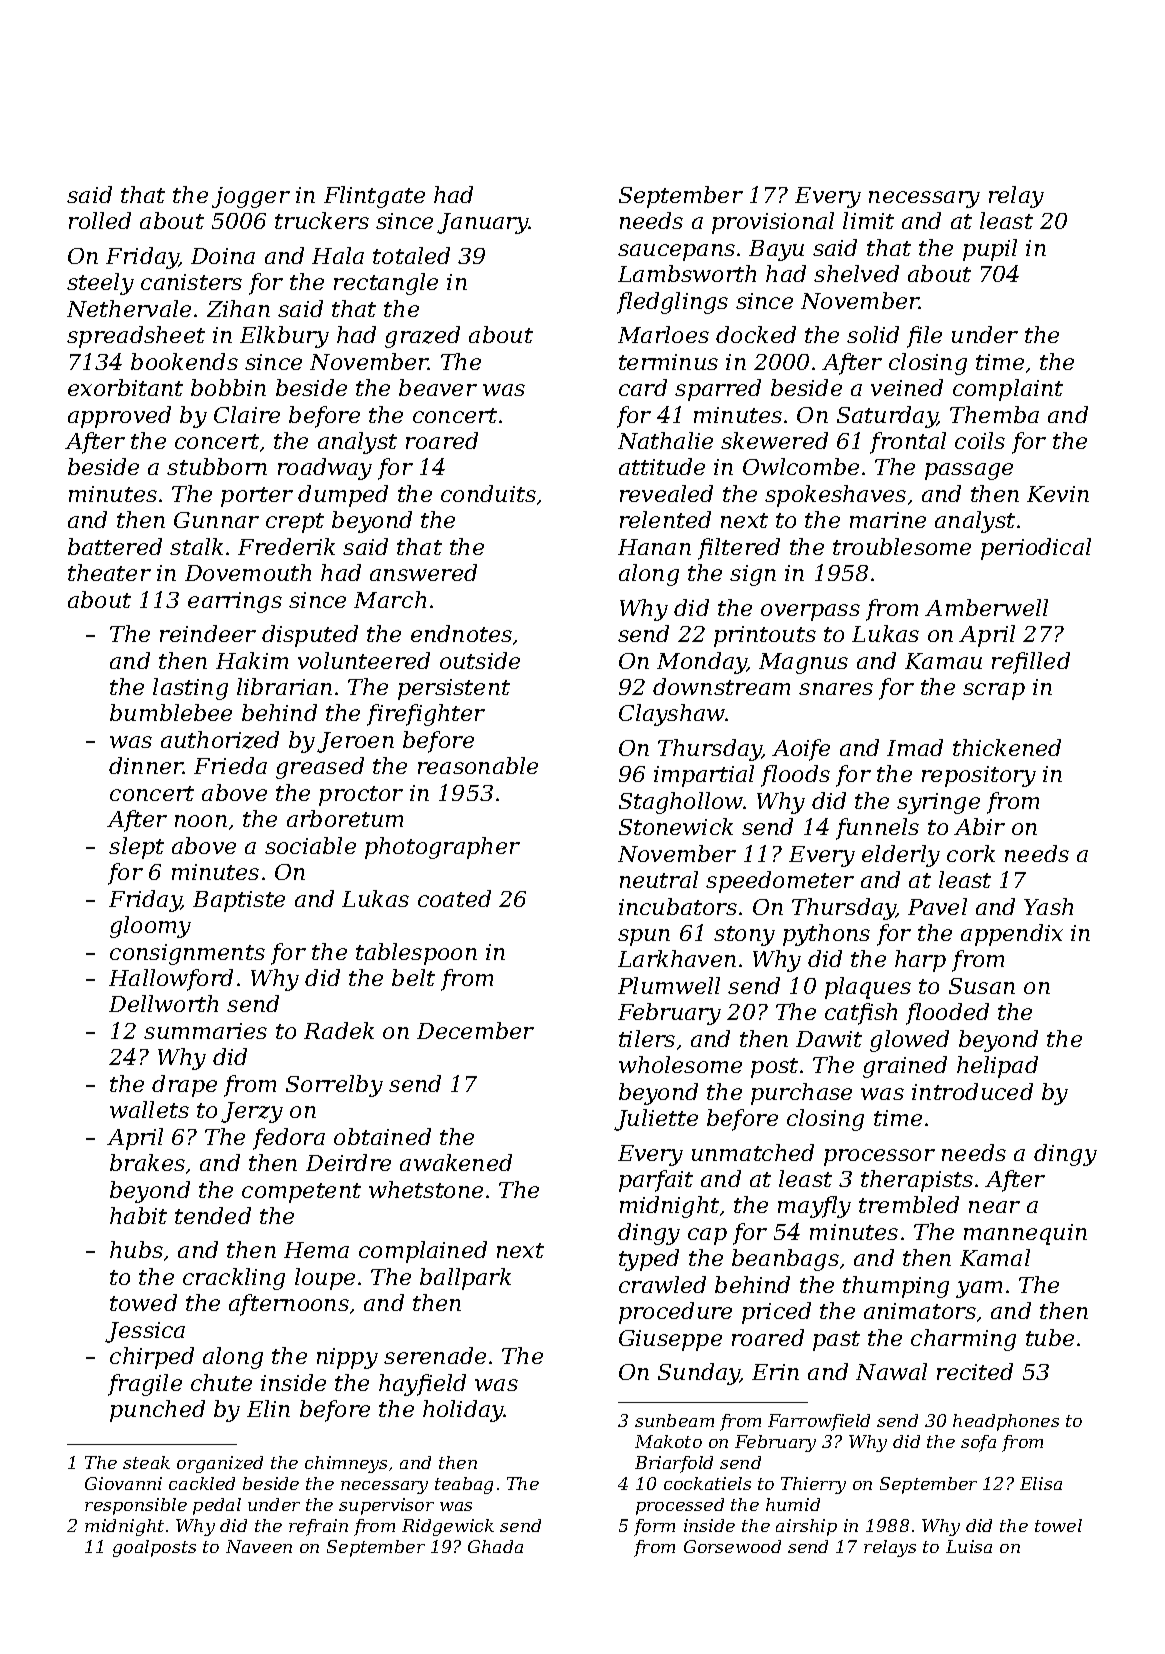 The width and height of the screenshot is (1165, 1654). What do you see at coordinates (259, 1546) in the screenshot?
I see `Naveen` at bounding box center [259, 1546].
